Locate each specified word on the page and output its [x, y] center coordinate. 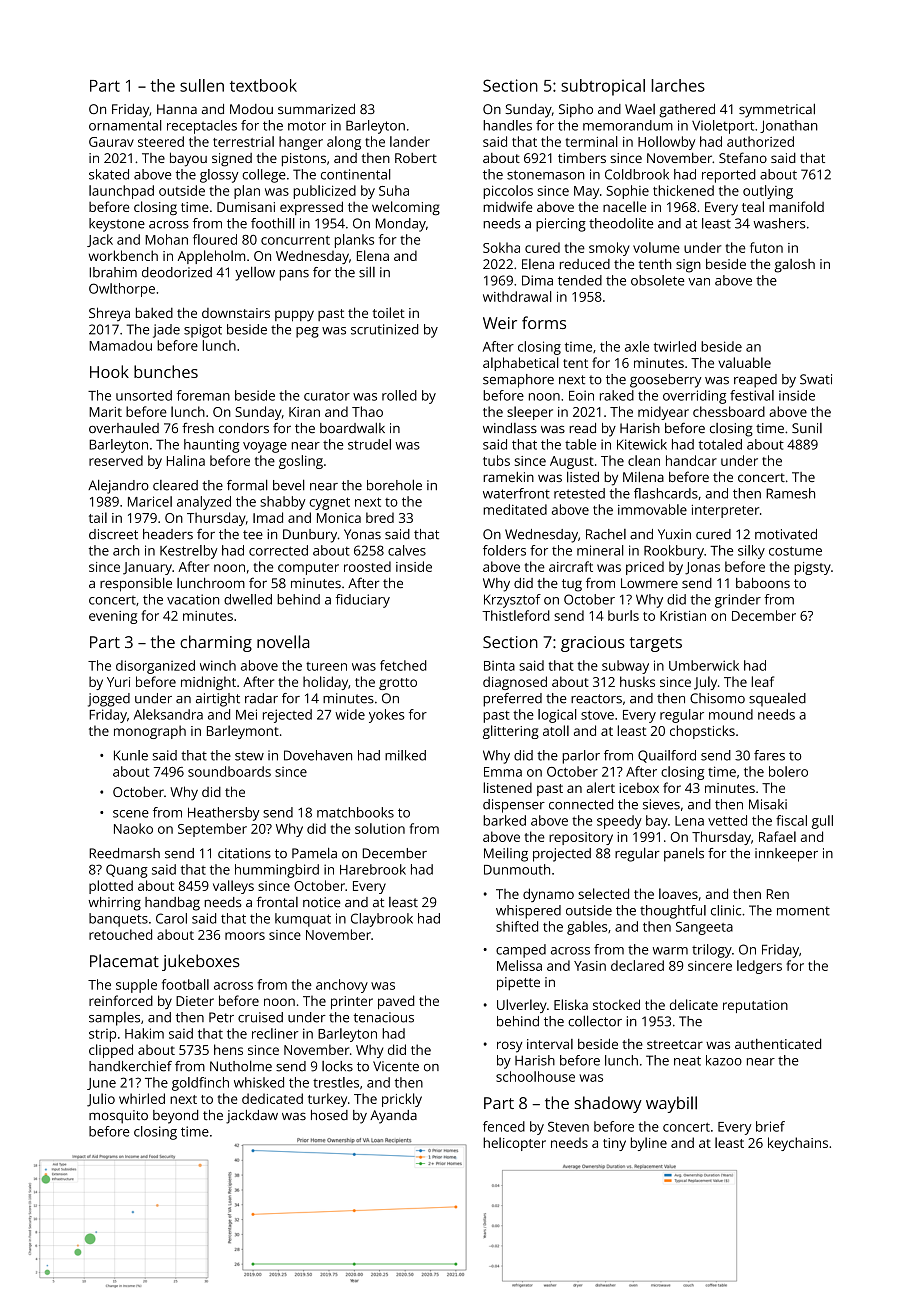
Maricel [150, 501]
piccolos [508, 192]
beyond [175, 1117]
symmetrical [777, 110]
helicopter [514, 1144]
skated [109, 174]
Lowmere [649, 583]
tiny [614, 1144]
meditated [515, 509]
